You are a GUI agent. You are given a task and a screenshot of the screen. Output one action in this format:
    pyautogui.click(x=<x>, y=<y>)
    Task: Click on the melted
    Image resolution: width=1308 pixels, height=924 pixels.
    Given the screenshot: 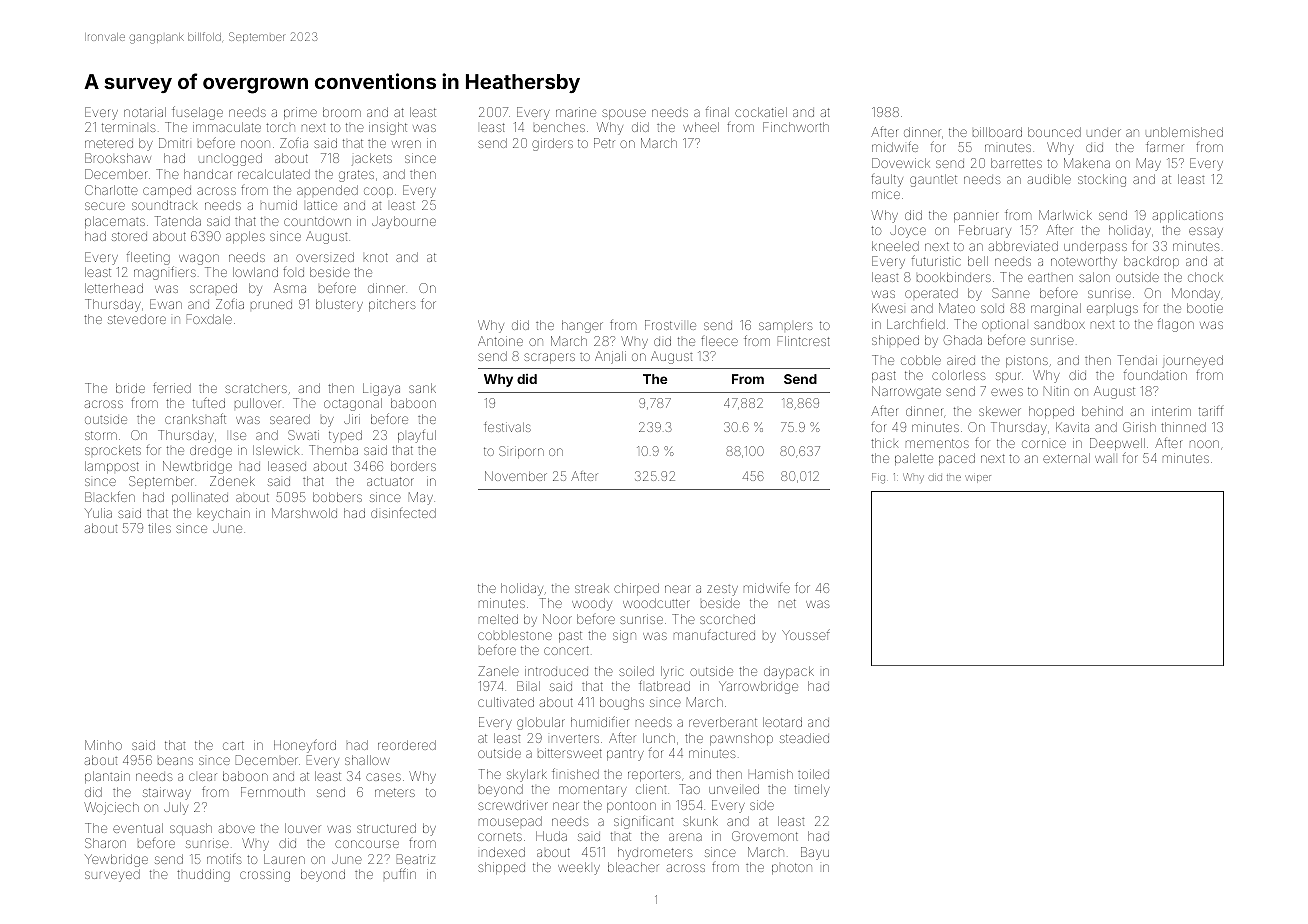 What is the action you would take?
    pyautogui.click(x=498, y=619)
